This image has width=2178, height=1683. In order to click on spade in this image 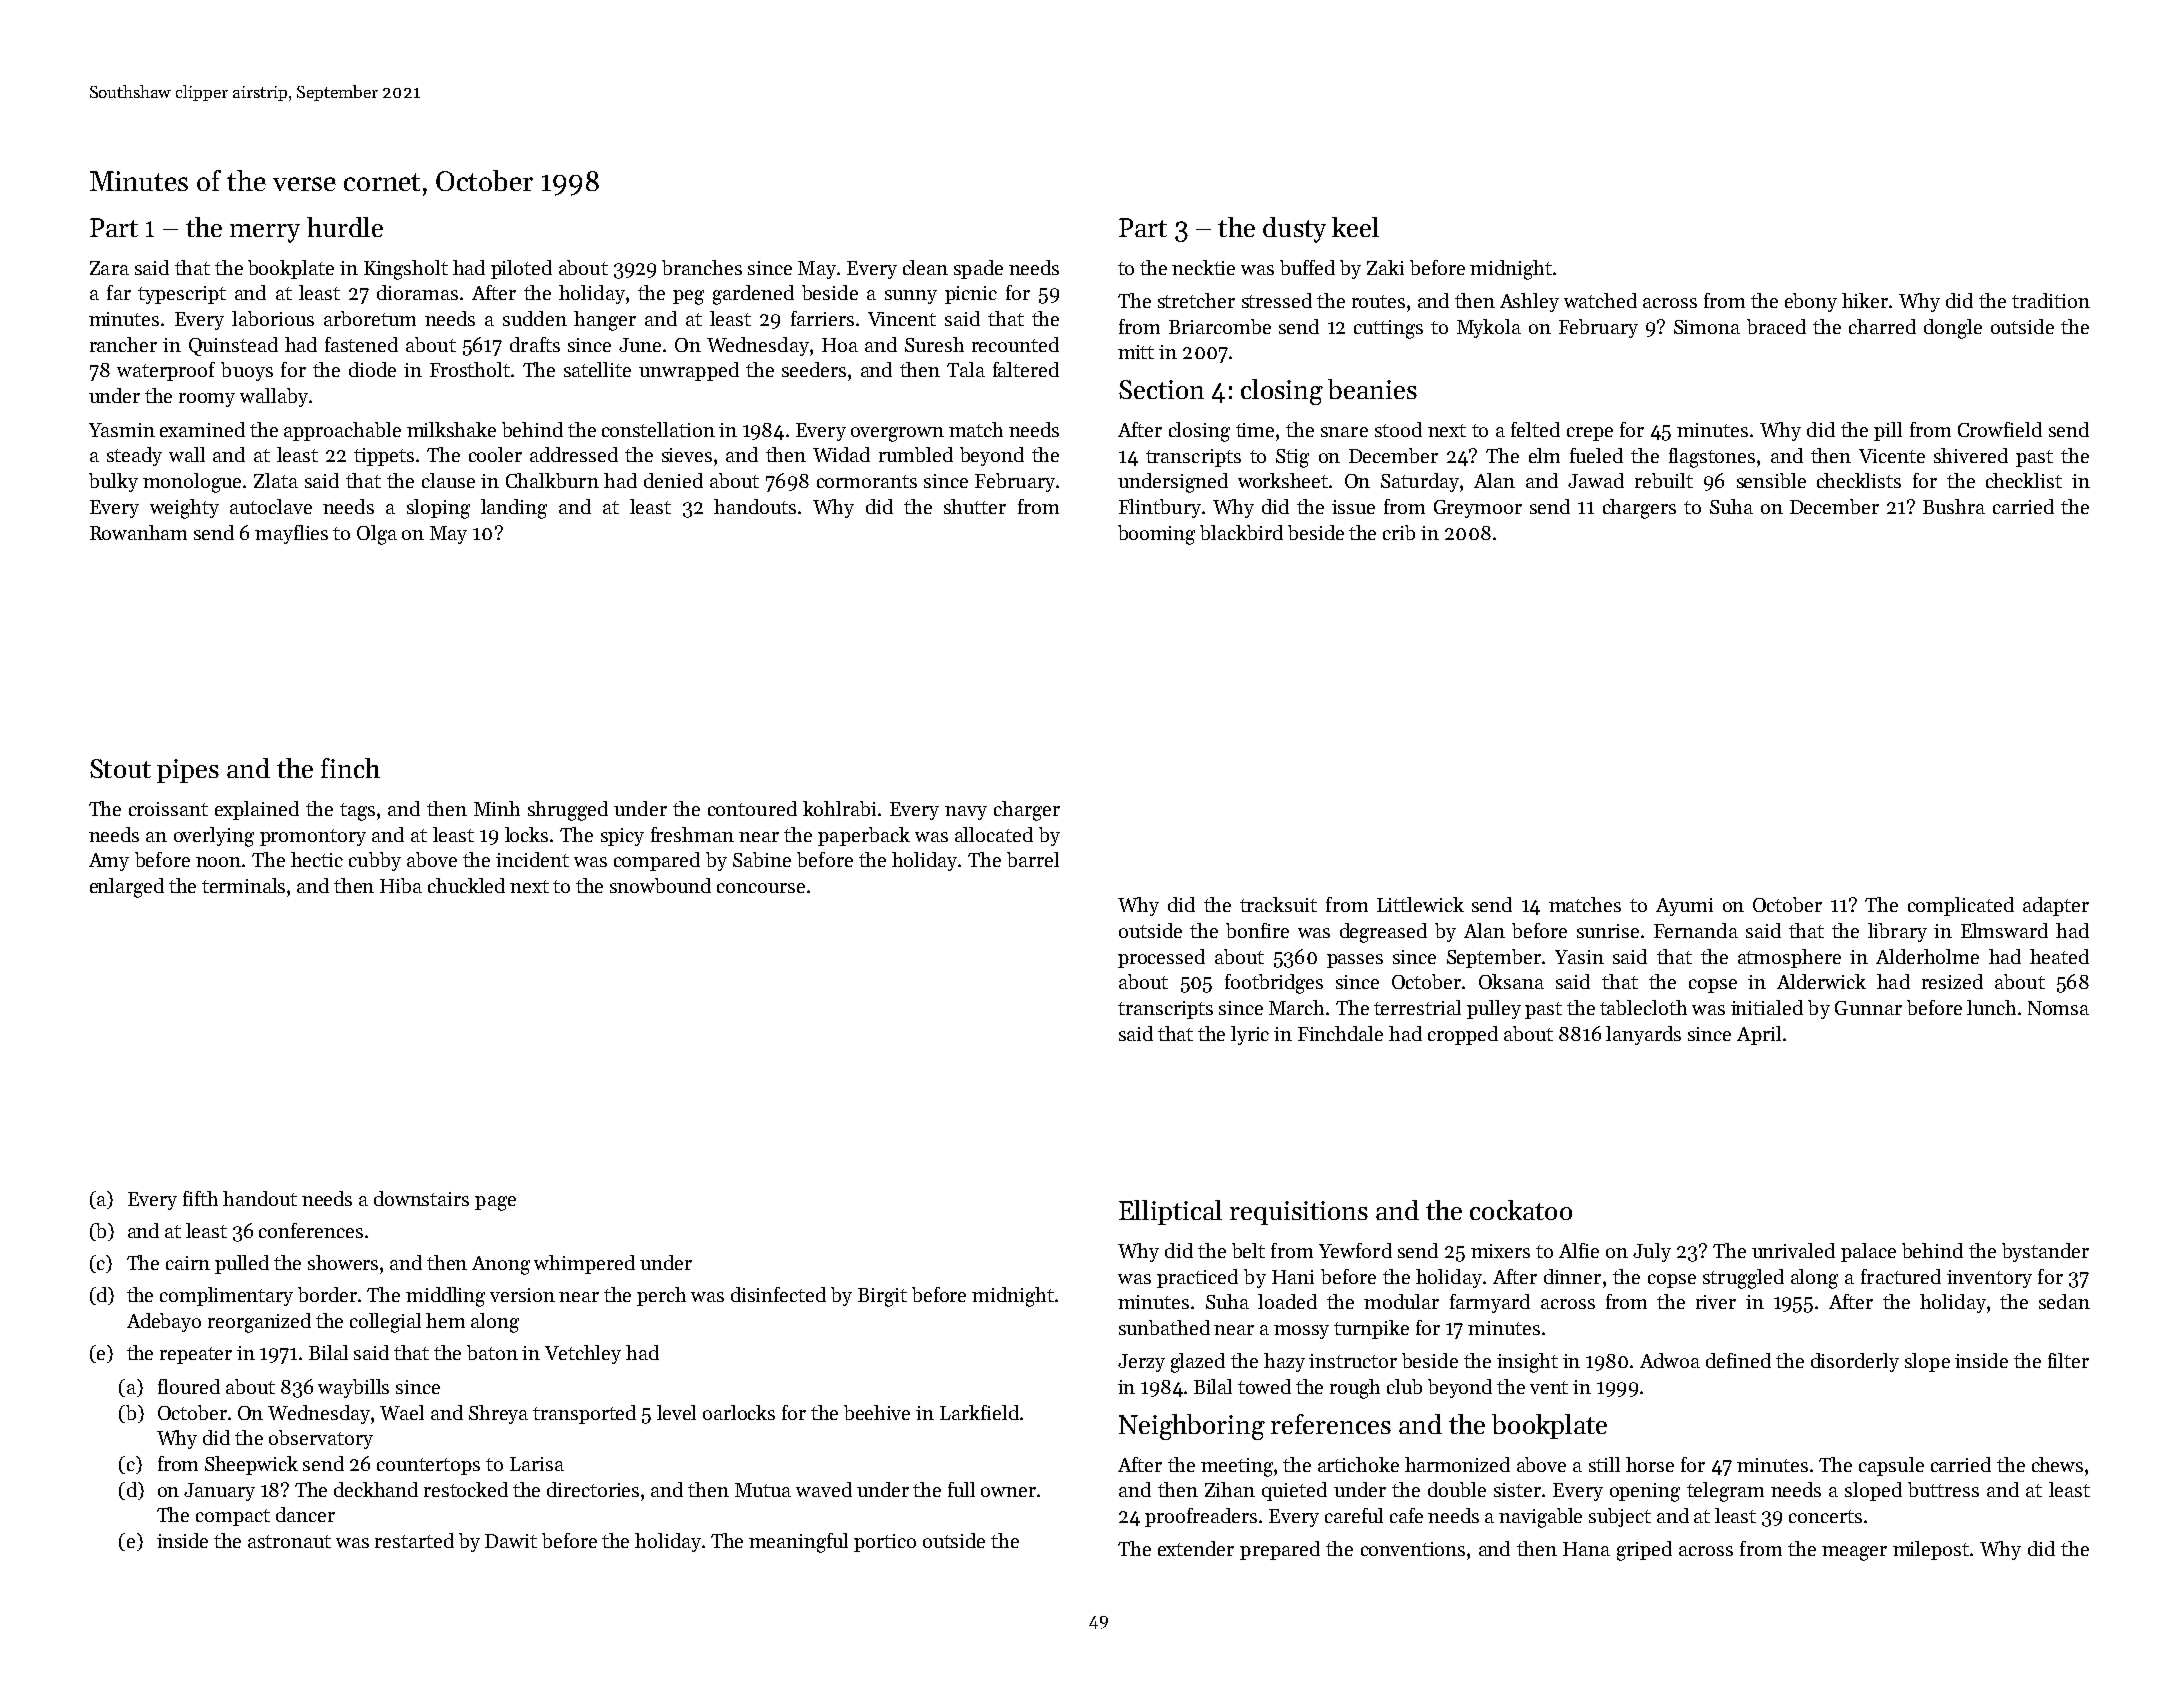, I will do `click(978, 269)`.
